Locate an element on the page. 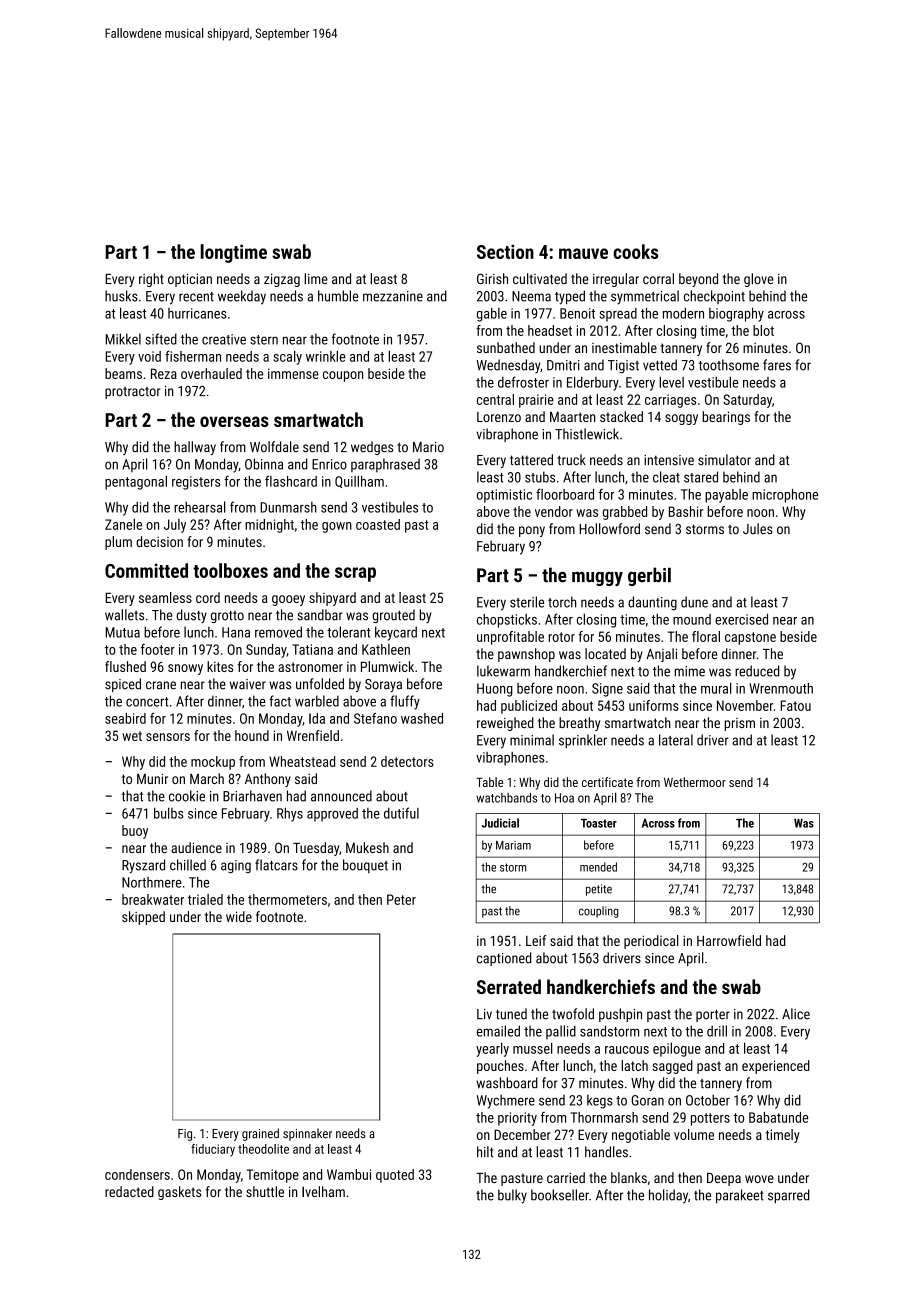  right is located at coordinates (151, 280).
